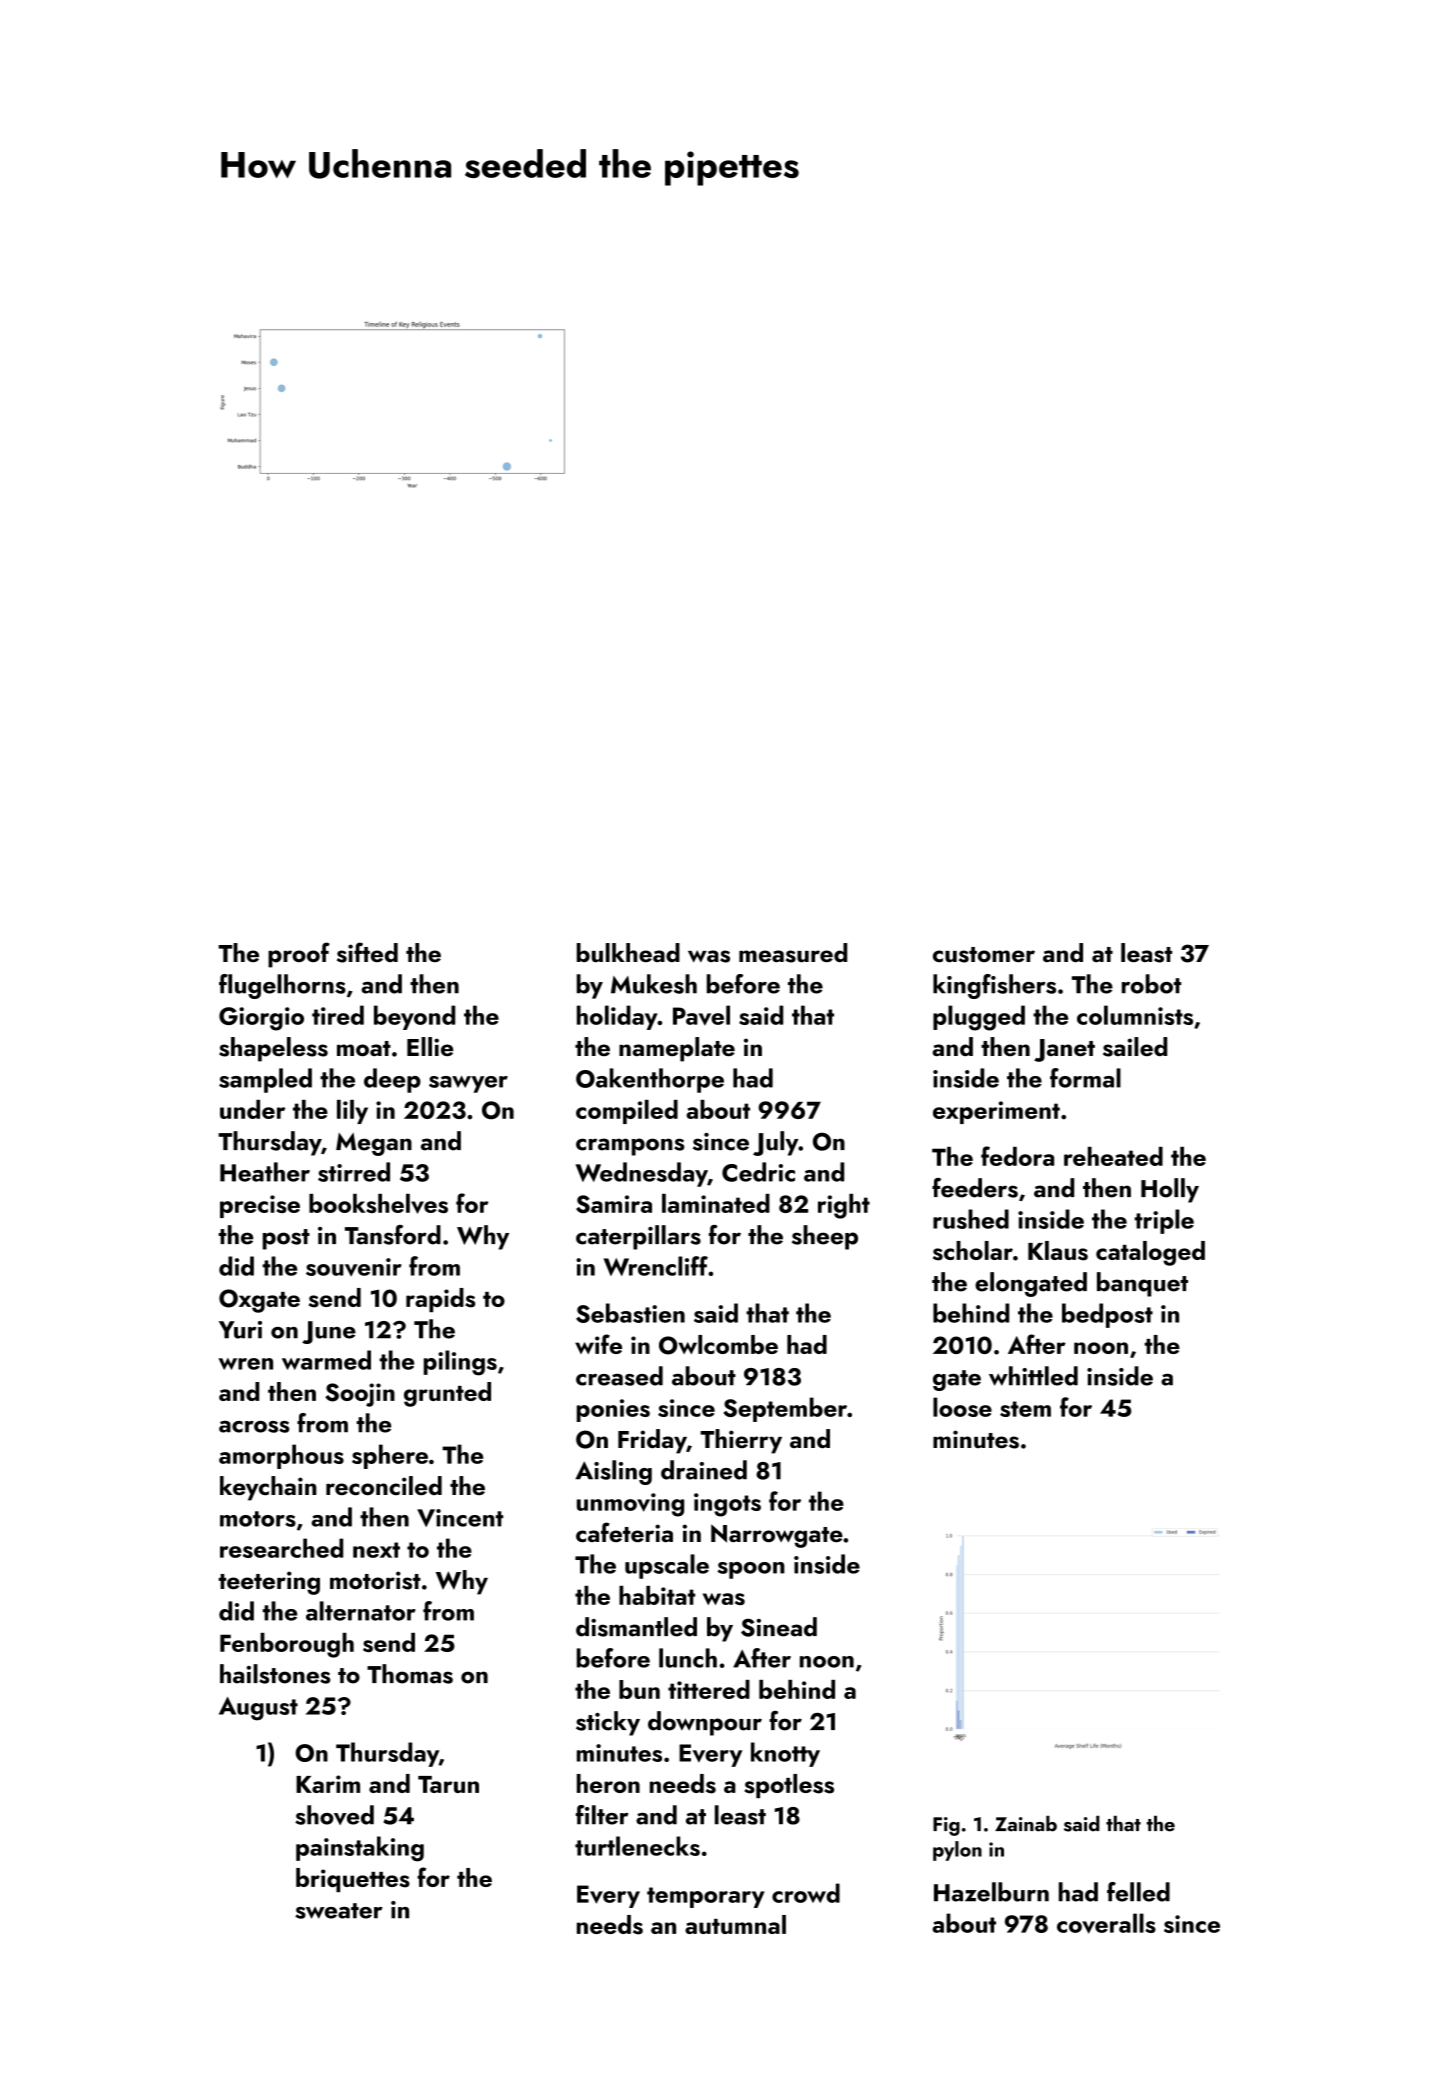 This image has height=2100, width=1450. What do you see at coordinates (410, 1674) in the image?
I see `Thomas` at bounding box center [410, 1674].
